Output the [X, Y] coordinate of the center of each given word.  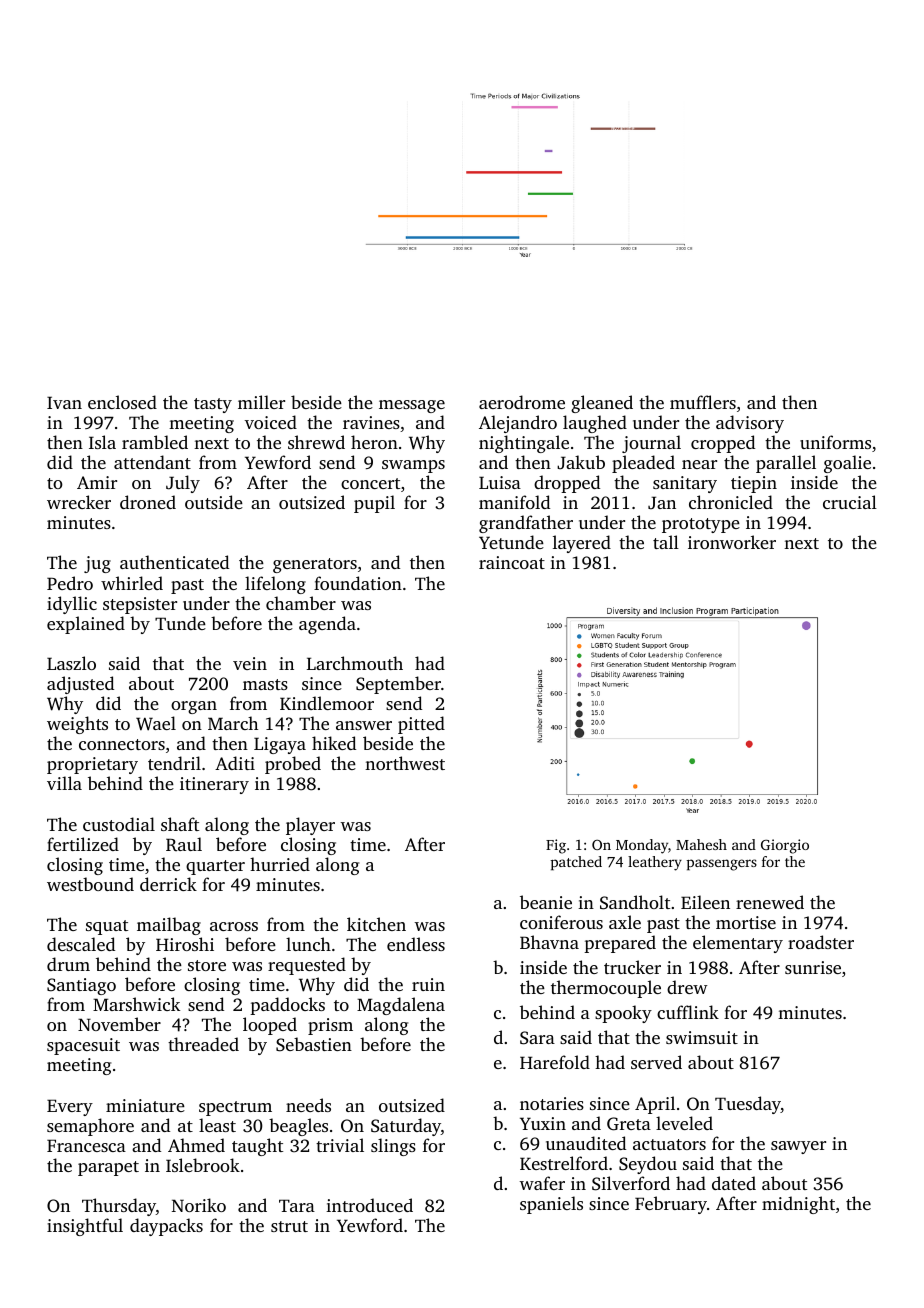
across [234, 926]
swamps [413, 466]
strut [289, 1226]
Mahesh [701, 844]
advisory [750, 424]
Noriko [199, 1205]
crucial [850, 502]
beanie [546, 902]
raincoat [512, 562]
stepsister [140, 605]
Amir [97, 482]
